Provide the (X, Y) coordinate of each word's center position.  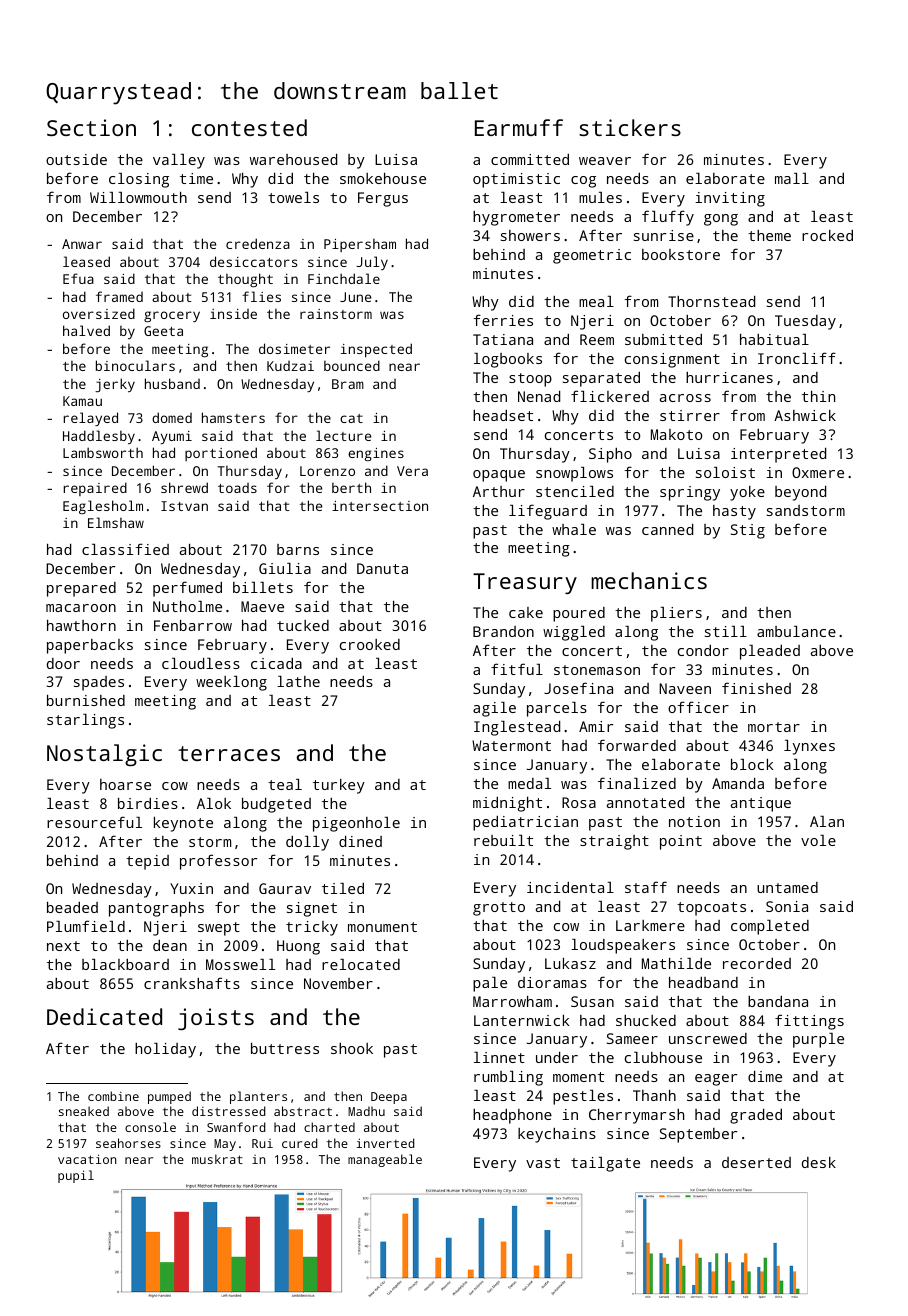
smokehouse (383, 178)
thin (818, 396)
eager (716, 1080)
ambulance (796, 631)
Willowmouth (138, 197)
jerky (115, 385)
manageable (385, 1160)
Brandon (503, 631)
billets (263, 587)
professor (218, 862)
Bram (348, 384)
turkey (339, 786)
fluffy (668, 218)
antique (761, 804)
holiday (165, 1050)
